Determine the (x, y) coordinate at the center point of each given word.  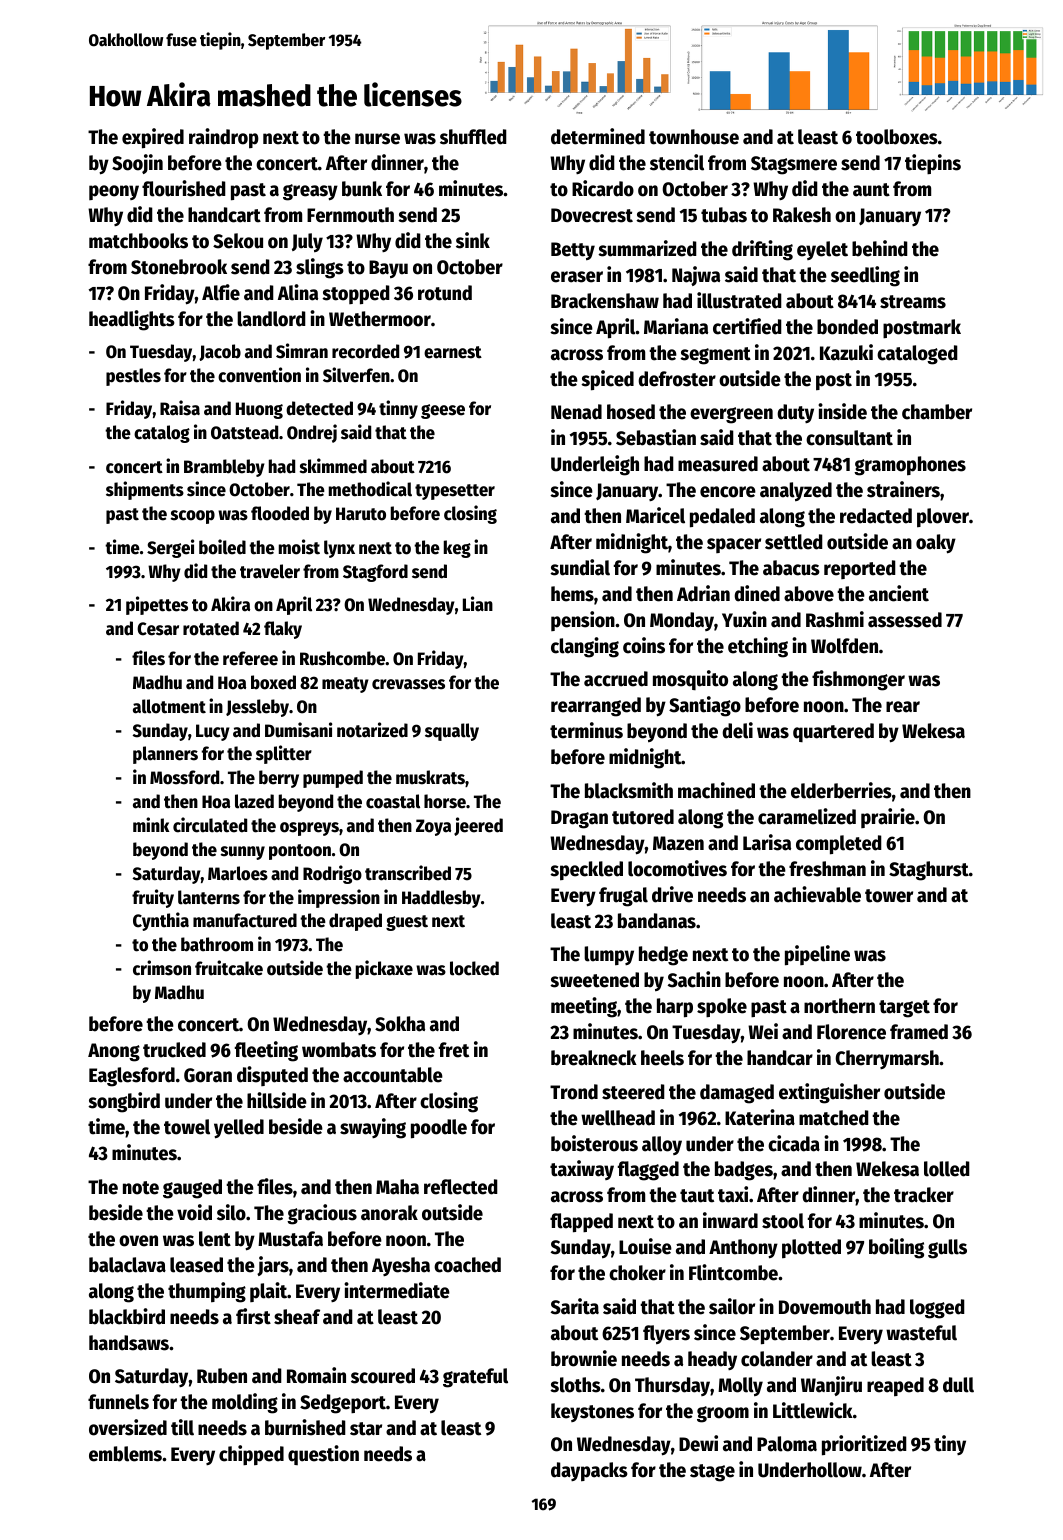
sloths (575, 1385)
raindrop (224, 138)
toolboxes (897, 137)
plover (943, 518)
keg (457, 549)
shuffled (473, 137)
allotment (169, 706)
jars (273, 1266)
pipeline (817, 955)
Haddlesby (441, 899)
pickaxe (384, 969)
